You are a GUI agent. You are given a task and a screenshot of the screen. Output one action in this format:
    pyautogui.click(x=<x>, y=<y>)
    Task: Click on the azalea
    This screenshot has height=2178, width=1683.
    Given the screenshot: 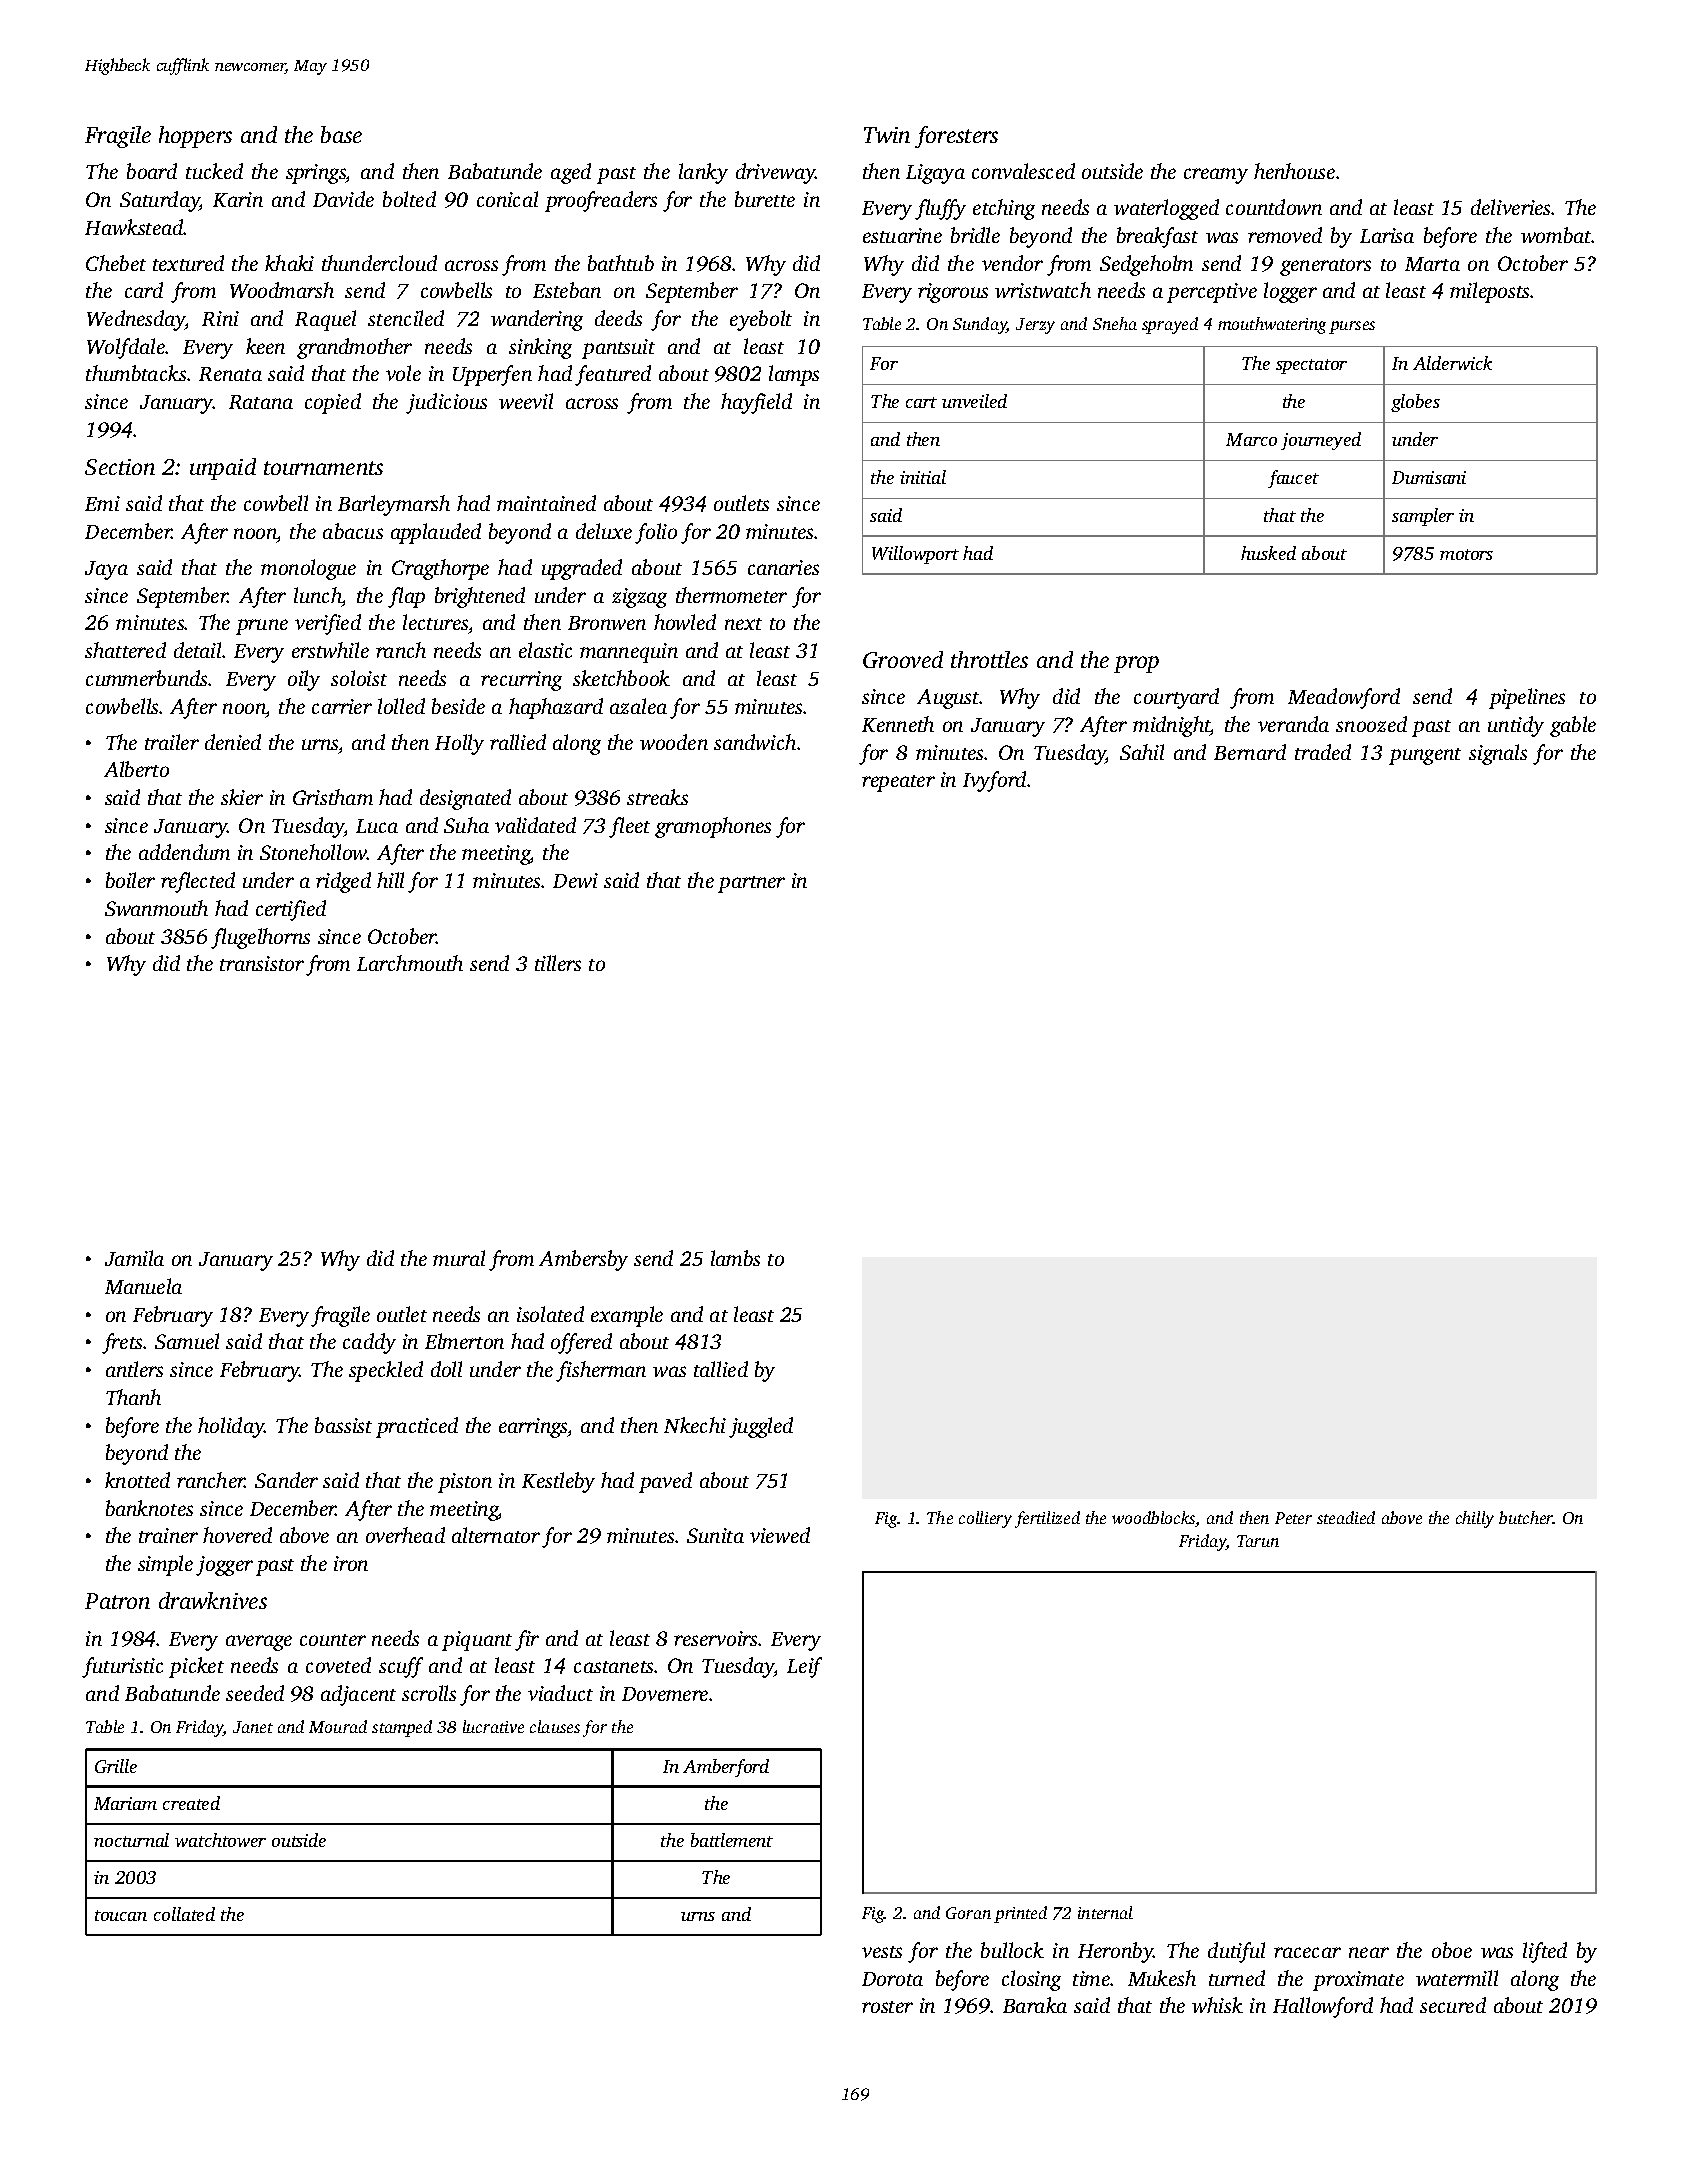 What is the action you would take?
    pyautogui.click(x=638, y=706)
